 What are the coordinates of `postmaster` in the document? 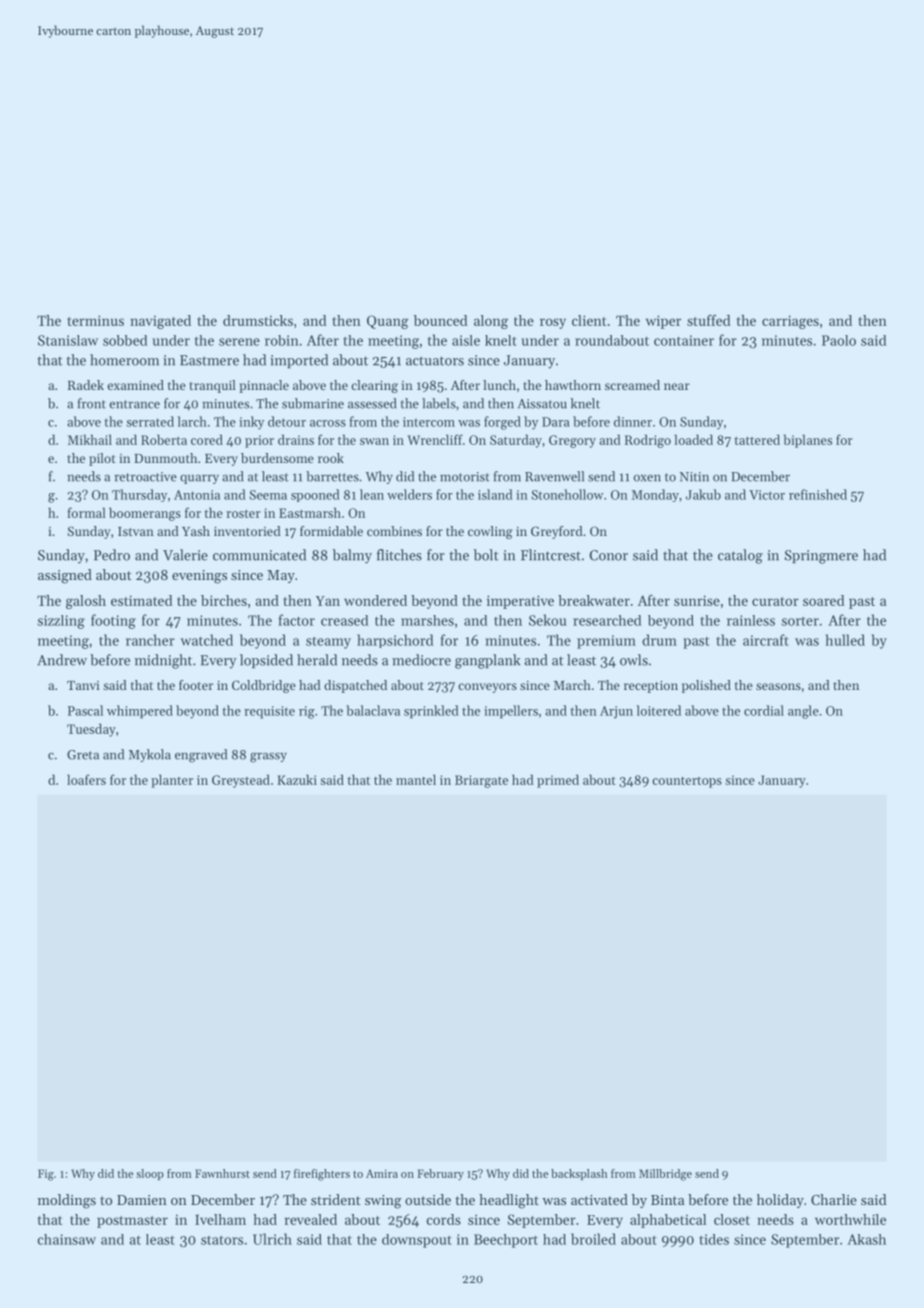 It's located at (132, 1222).
